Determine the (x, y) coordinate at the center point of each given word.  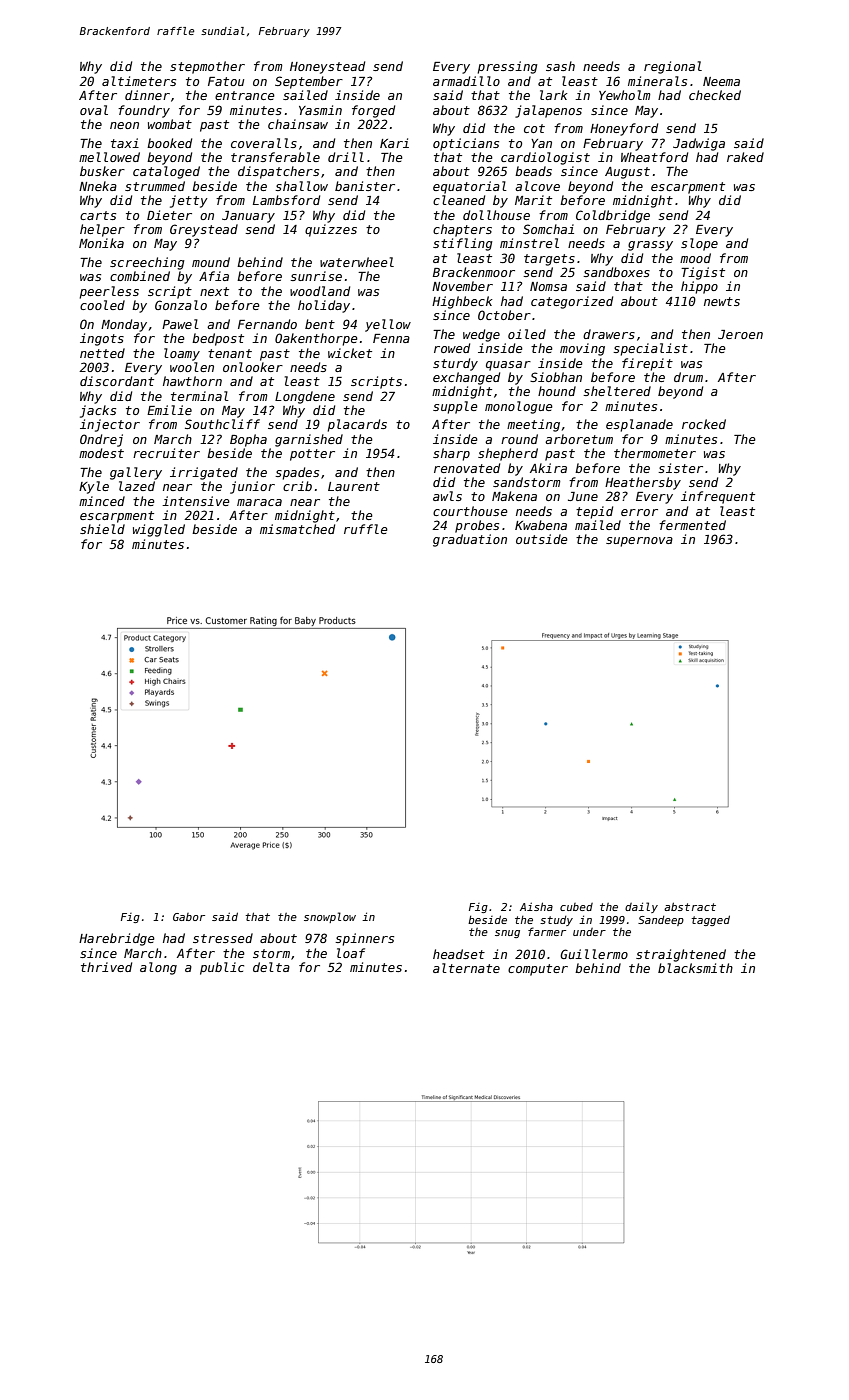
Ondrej (101, 440)
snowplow (330, 917)
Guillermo (594, 954)
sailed (305, 95)
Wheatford (654, 157)
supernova (639, 542)
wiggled (159, 530)
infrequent (718, 497)
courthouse (470, 511)
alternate (466, 968)
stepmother (207, 67)
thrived (106, 967)
